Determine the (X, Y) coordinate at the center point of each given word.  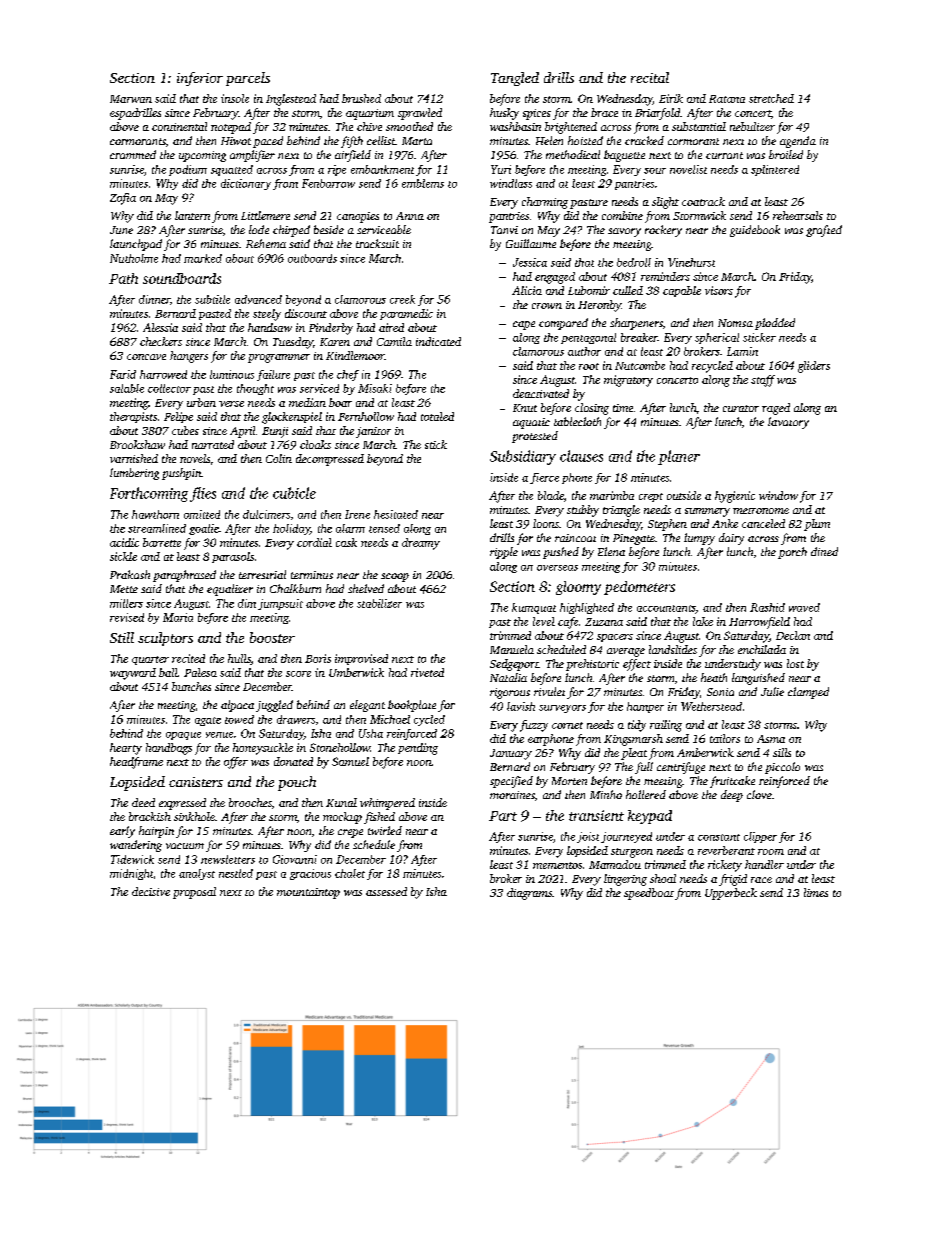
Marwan (131, 99)
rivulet (549, 691)
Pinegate (634, 539)
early (122, 832)
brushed (361, 98)
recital (650, 77)
